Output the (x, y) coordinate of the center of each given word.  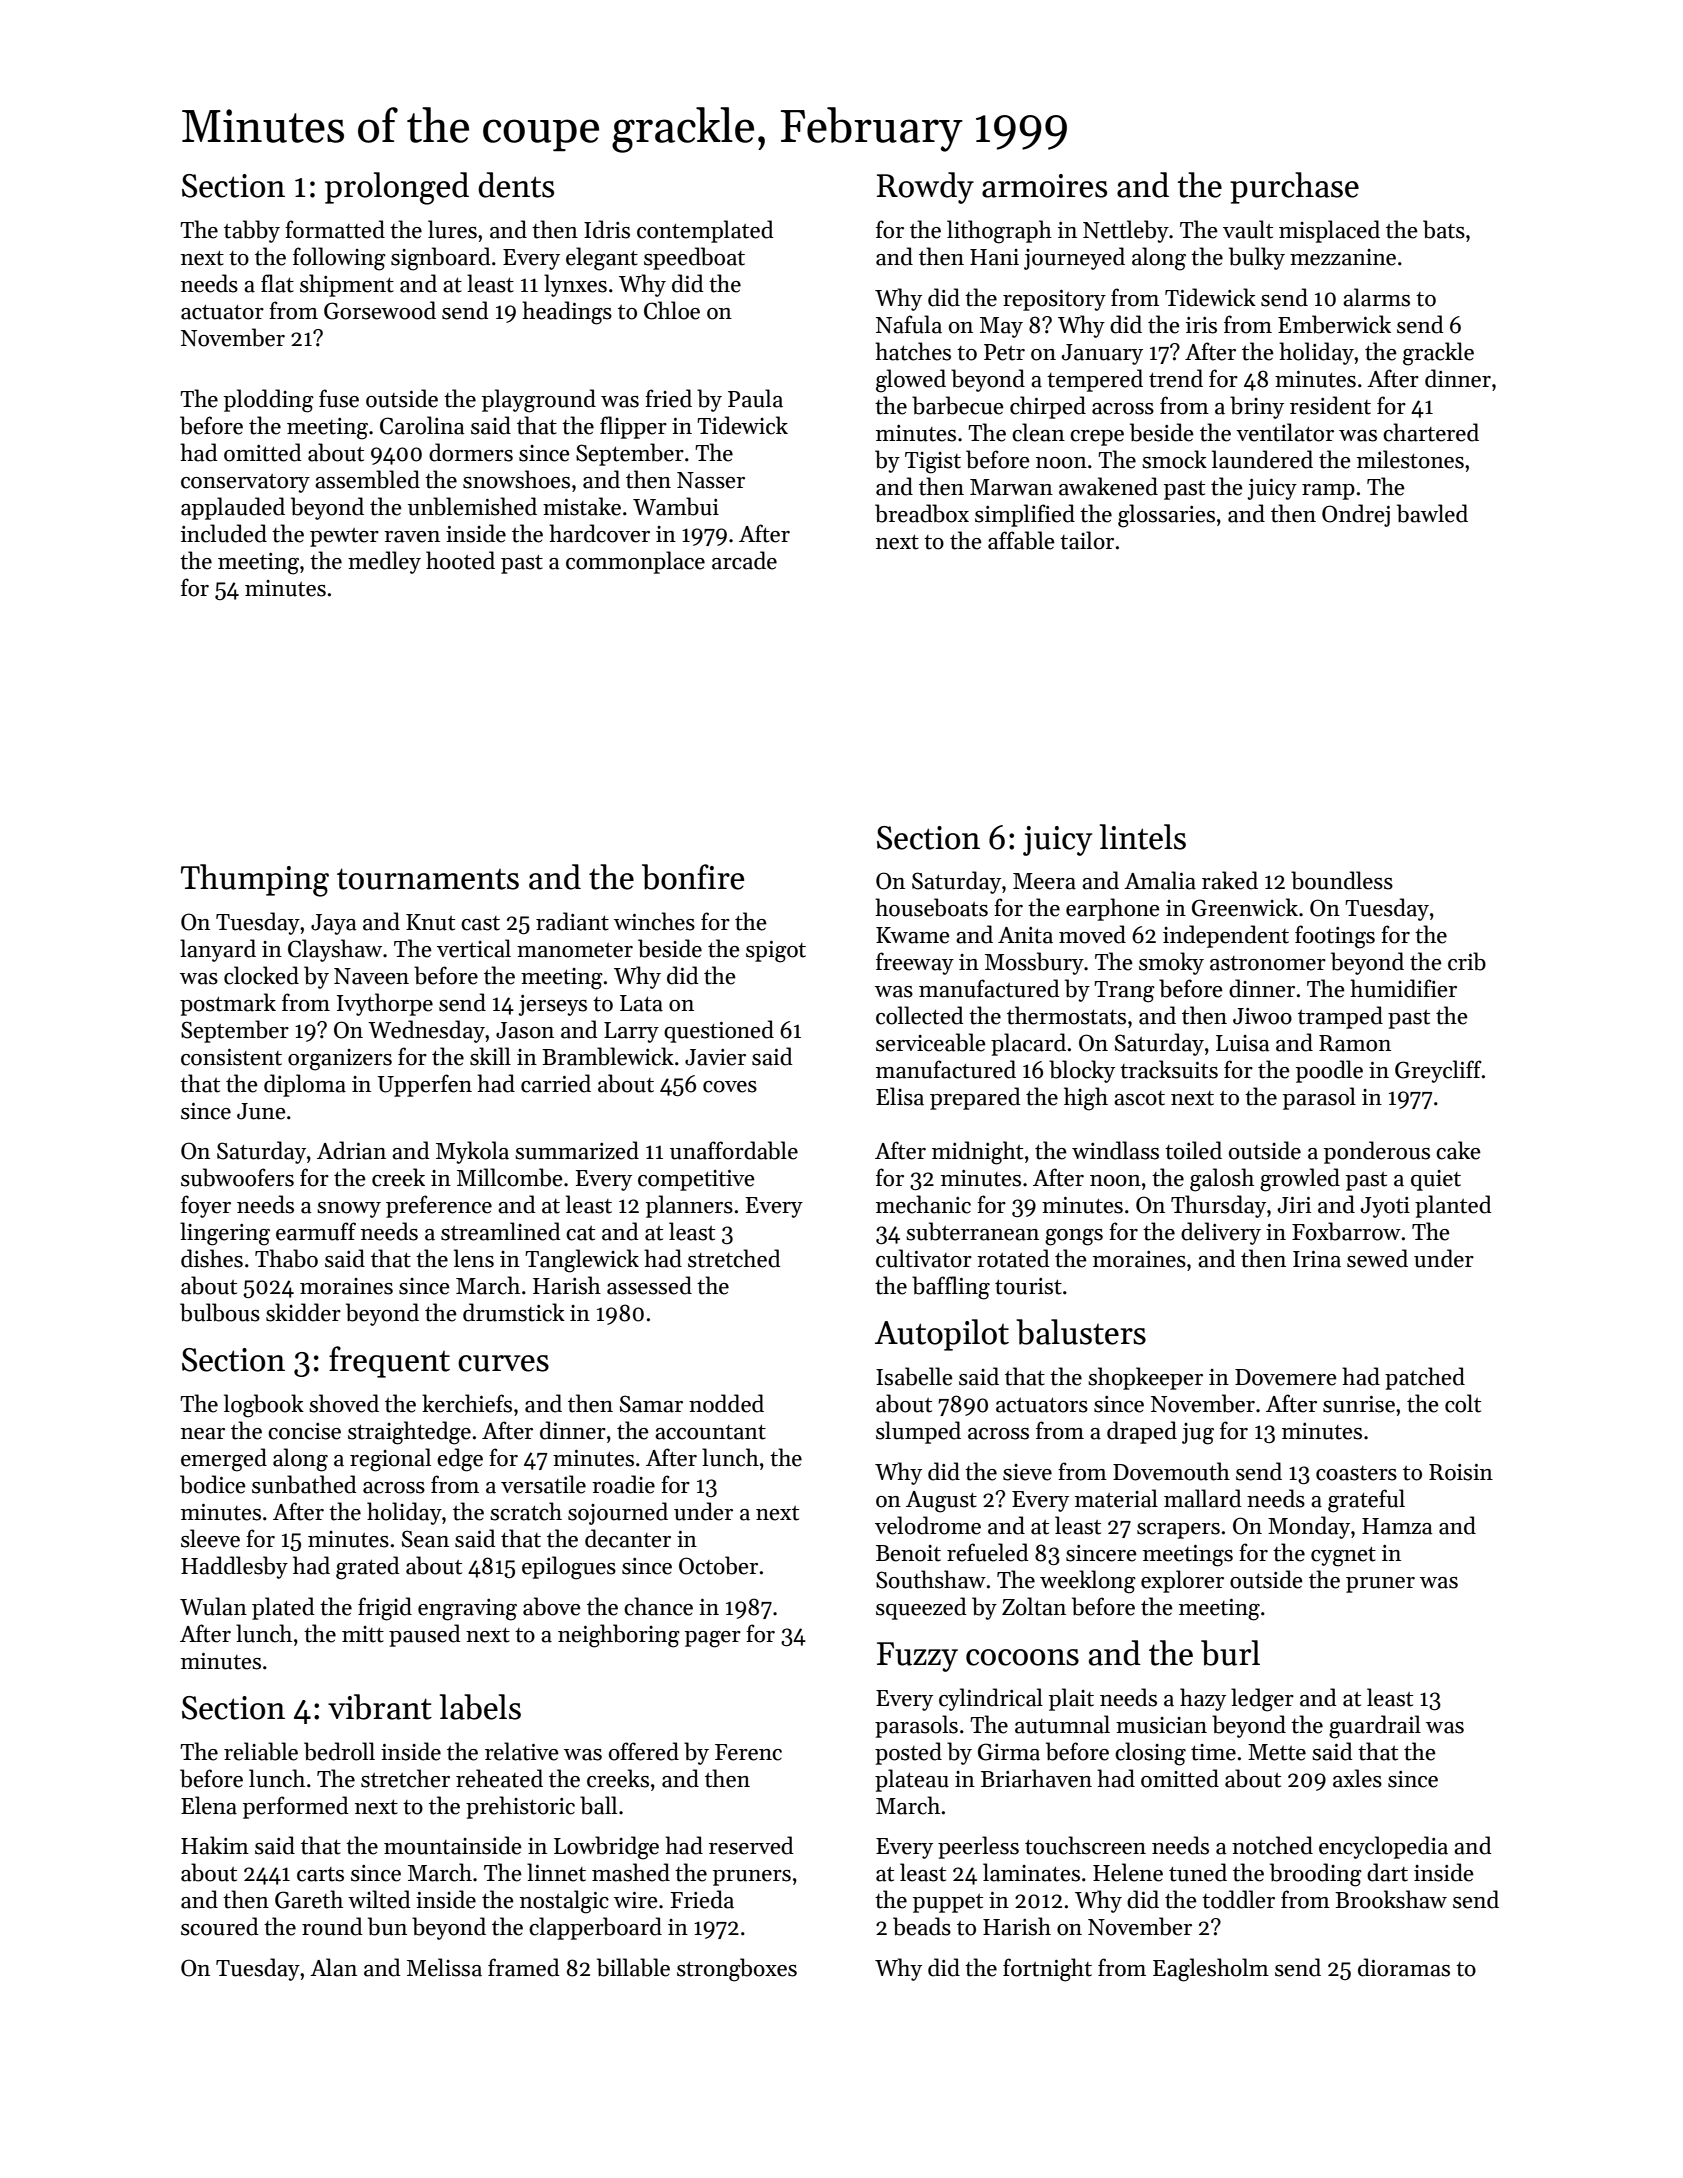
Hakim (215, 1845)
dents (516, 185)
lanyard (218, 950)
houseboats (931, 907)
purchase (1294, 188)
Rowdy (925, 188)
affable (1021, 540)
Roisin (1461, 1472)
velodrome (928, 1525)
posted (908, 1753)
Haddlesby (234, 1567)
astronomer (1268, 963)
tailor (1087, 540)
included (224, 533)
